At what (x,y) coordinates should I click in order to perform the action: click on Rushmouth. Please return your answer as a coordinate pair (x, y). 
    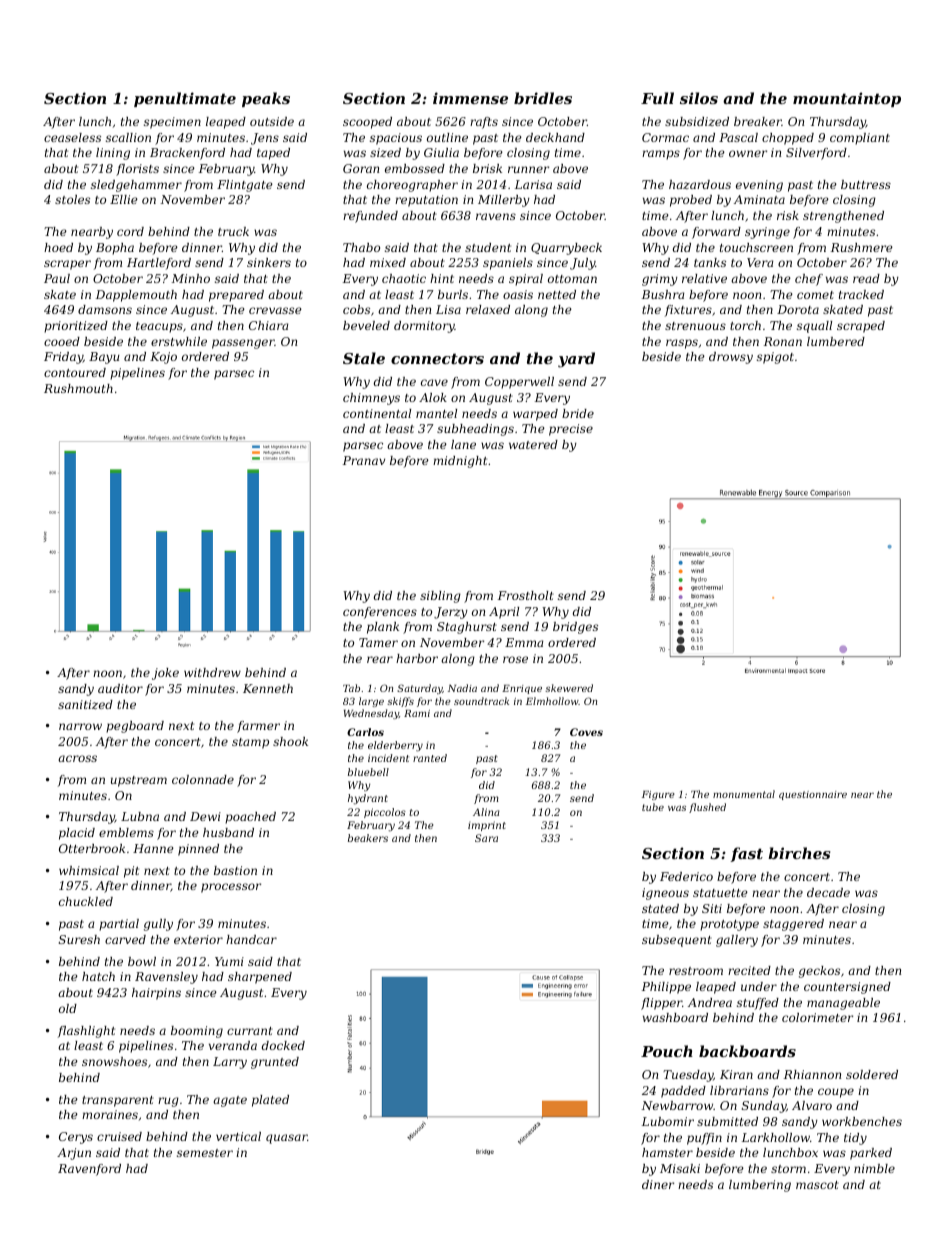
    Looking at the image, I should click on (78, 388).
